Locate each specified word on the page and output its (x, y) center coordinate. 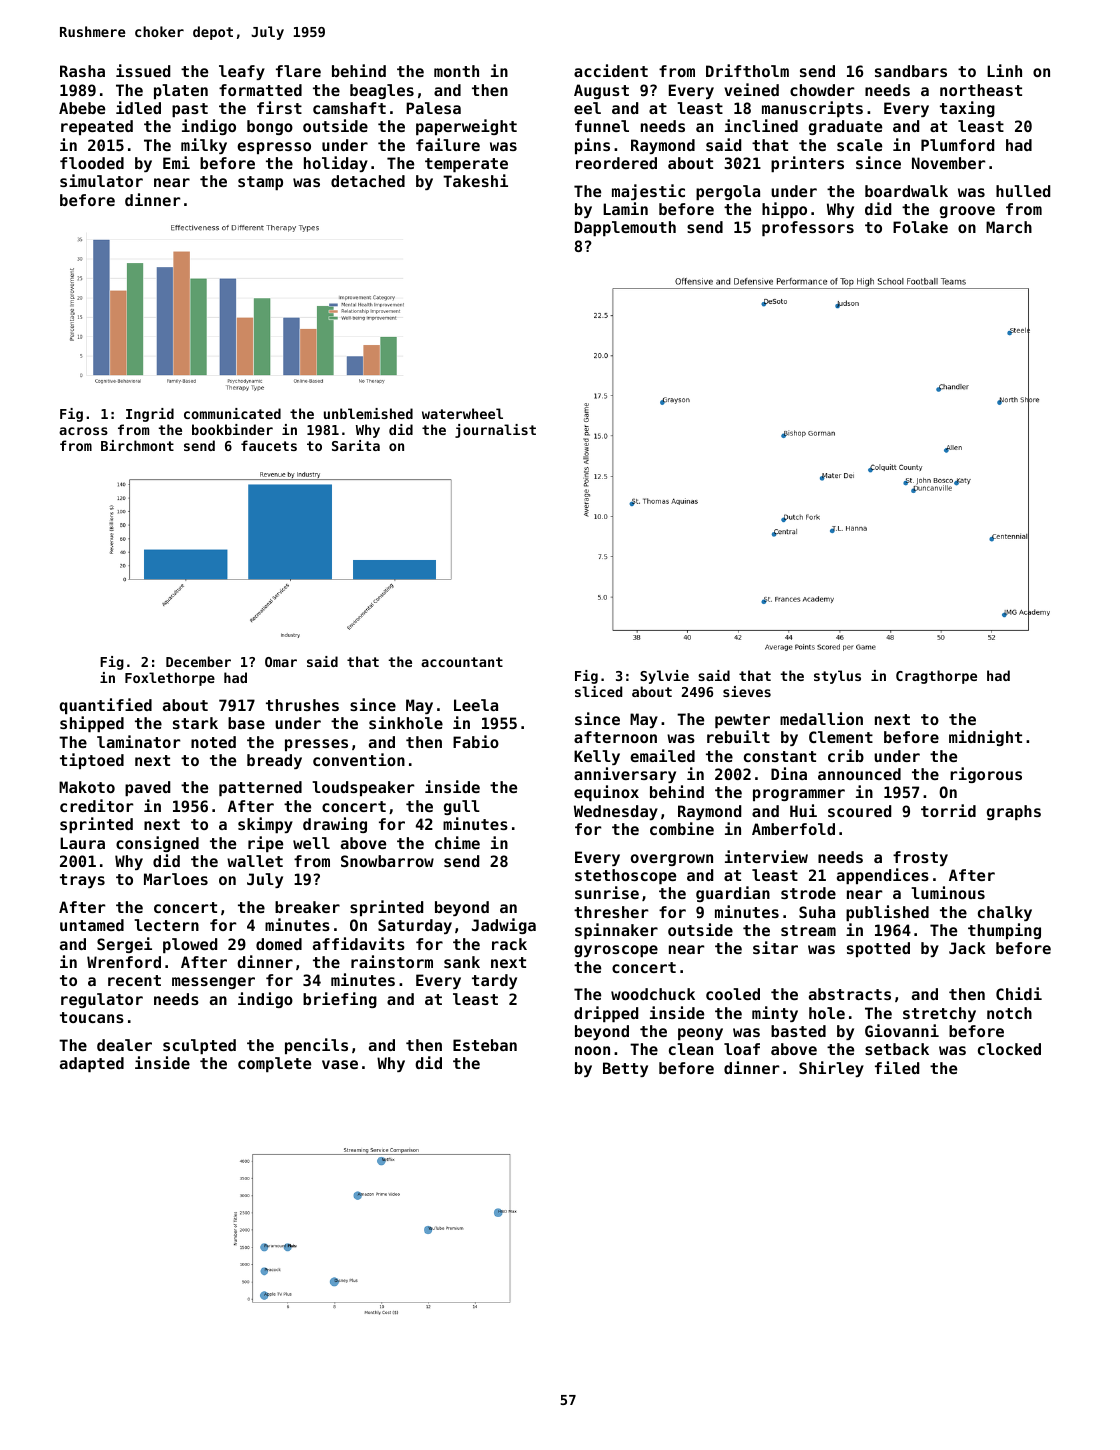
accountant (462, 662)
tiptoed (92, 761)
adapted (92, 1064)
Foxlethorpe (170, 679)
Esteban (485, 1045)
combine (682, 828)
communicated (232, 413)
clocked (1009, 1049)
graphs (1014, 812)
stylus (837, 677)
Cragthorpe (936, 677)
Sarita (356, 445)
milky (204, 146)
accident (611, 70)
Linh (1004, 70)
